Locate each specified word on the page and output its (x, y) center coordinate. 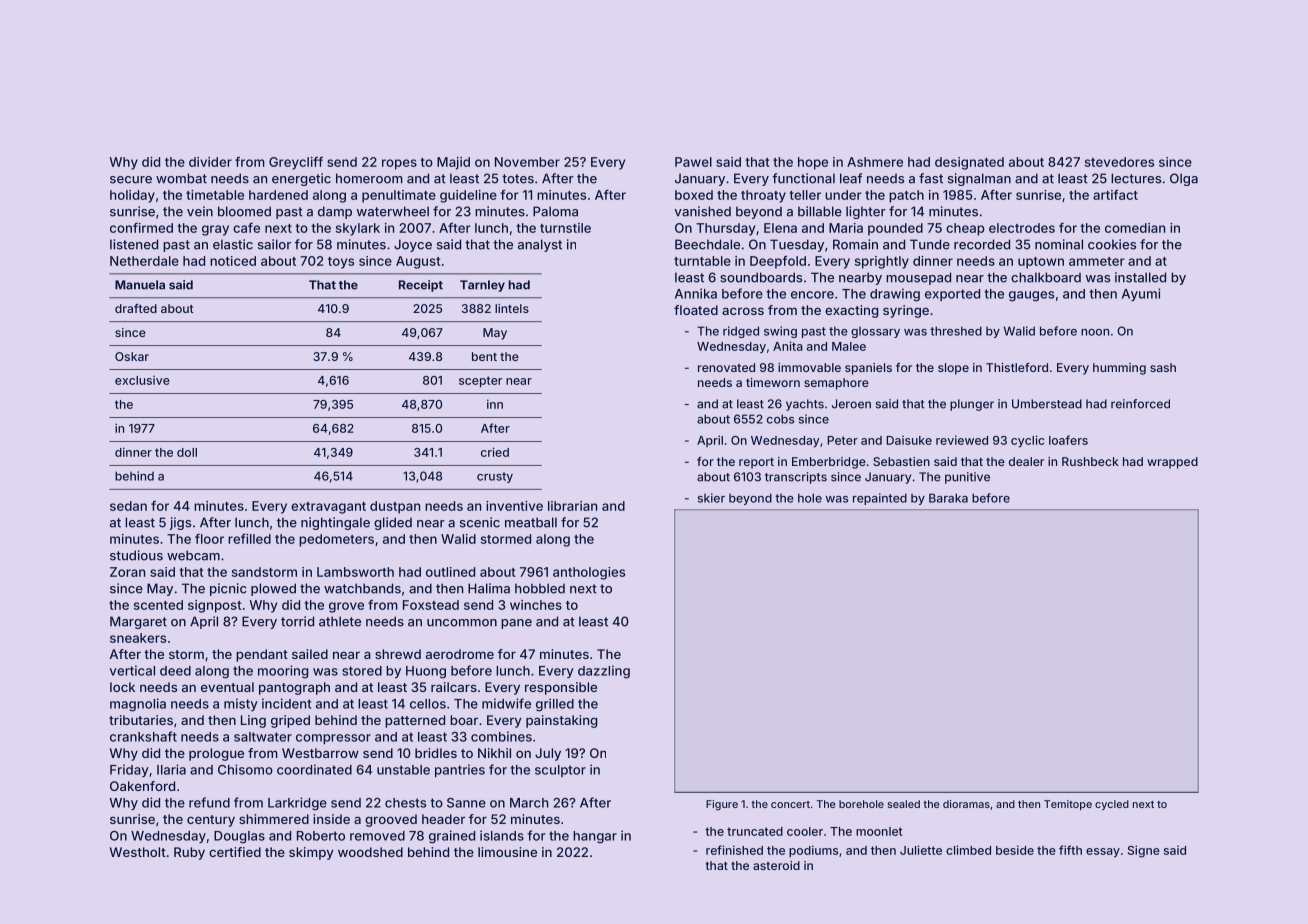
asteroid (776, 865)
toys (341, 263)
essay (1103, 853)
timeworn (773, 382)
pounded (895, 229)
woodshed (370, 852)
